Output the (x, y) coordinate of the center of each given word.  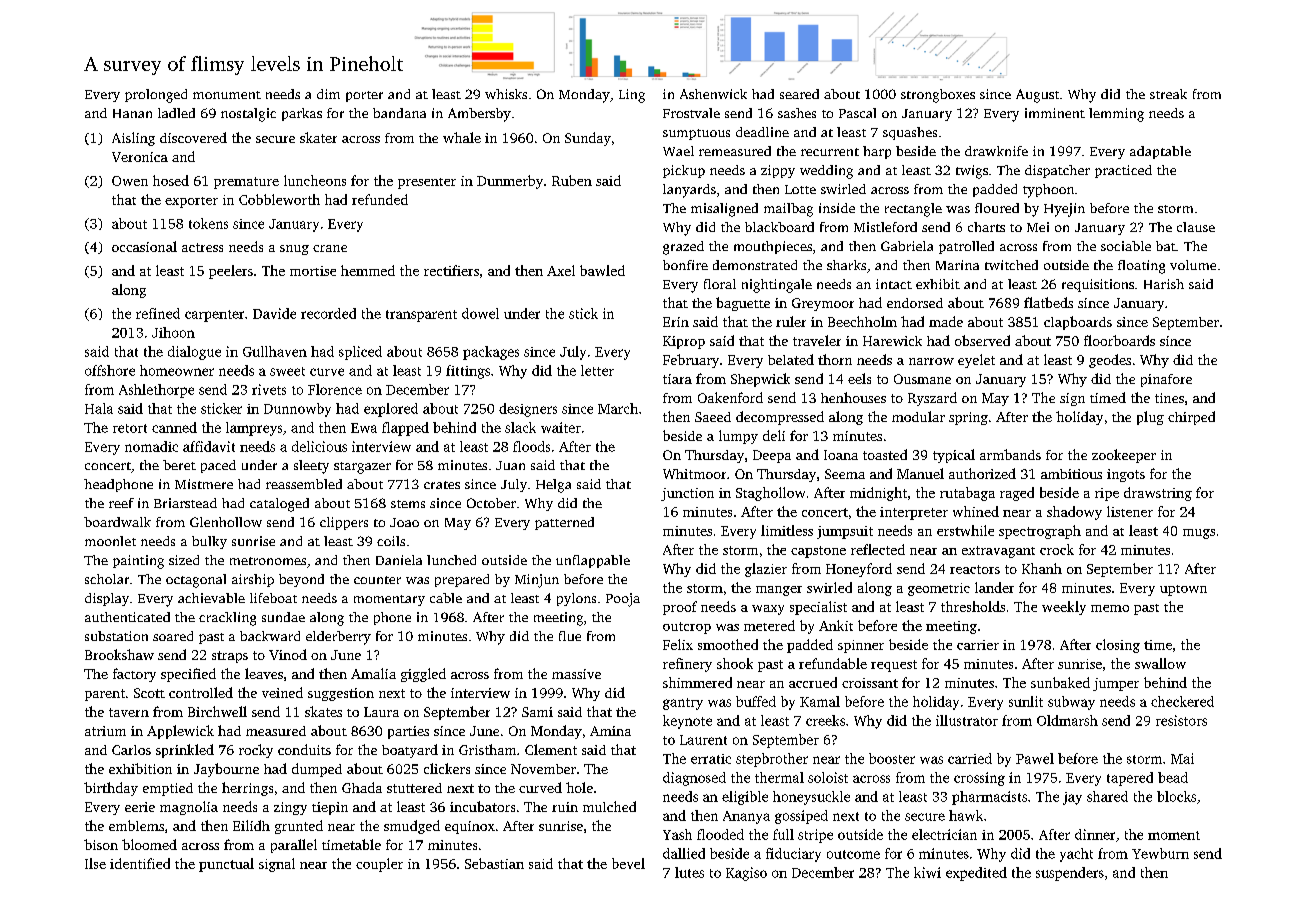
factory (134, 675)
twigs (972, 172)
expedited (976, 874)
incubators (482, 806)
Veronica (140, 157)
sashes (797, 113)
